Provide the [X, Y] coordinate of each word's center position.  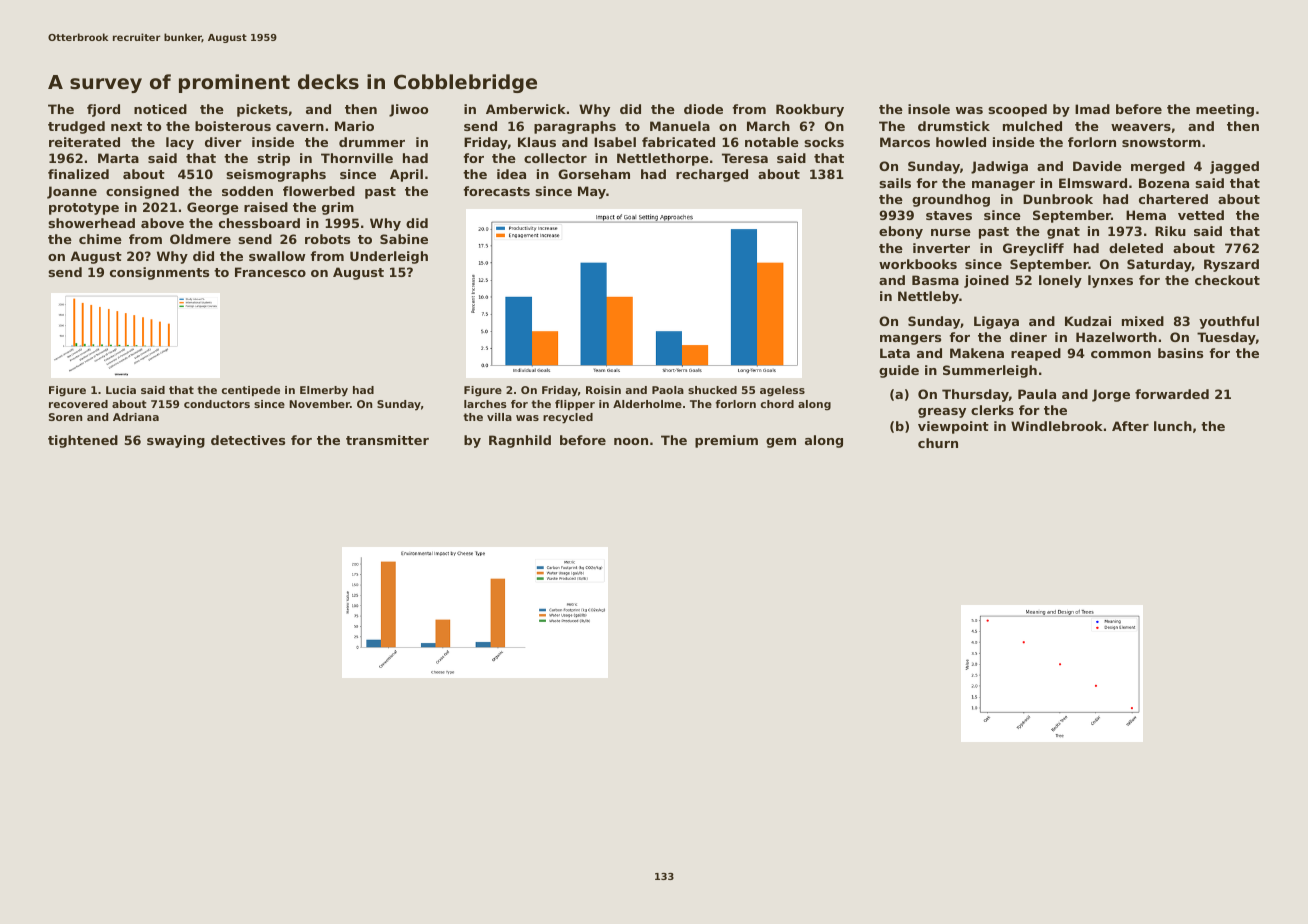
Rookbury [810, 110]
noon [631, 441]
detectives [248, 440]
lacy [180, 143]
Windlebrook [1057, 426]
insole [929, 109]
